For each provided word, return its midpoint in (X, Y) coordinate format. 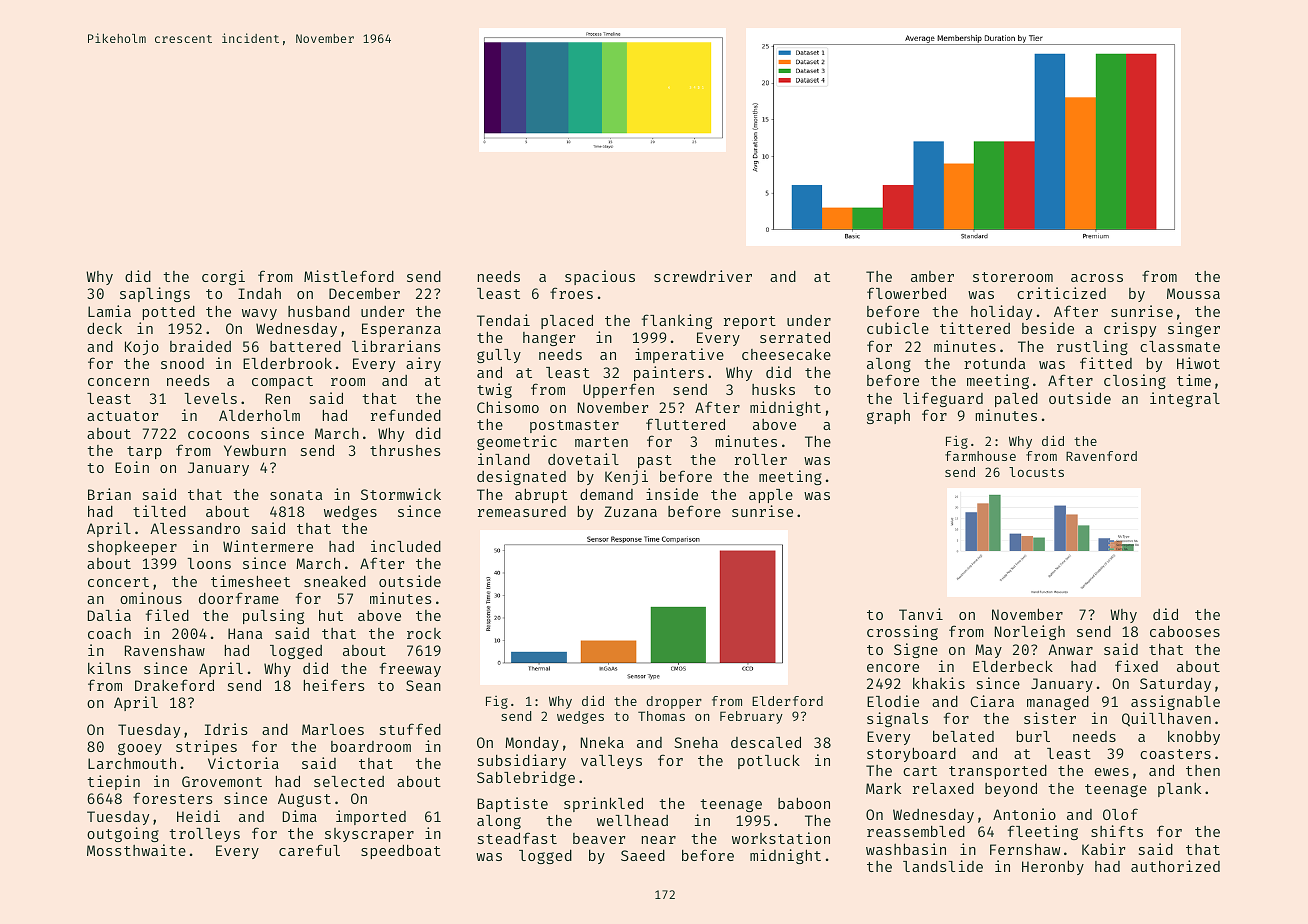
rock (424, 633)
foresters (173, 798)
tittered (975, 328)
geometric (517, 442)
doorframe (239, 598)
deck (104, 328)
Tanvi (921, 614)
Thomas (661, 716)
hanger (549, 339)
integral (1185, 399)
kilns (109, 668)
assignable (1175, 702)
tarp (144, 452)
